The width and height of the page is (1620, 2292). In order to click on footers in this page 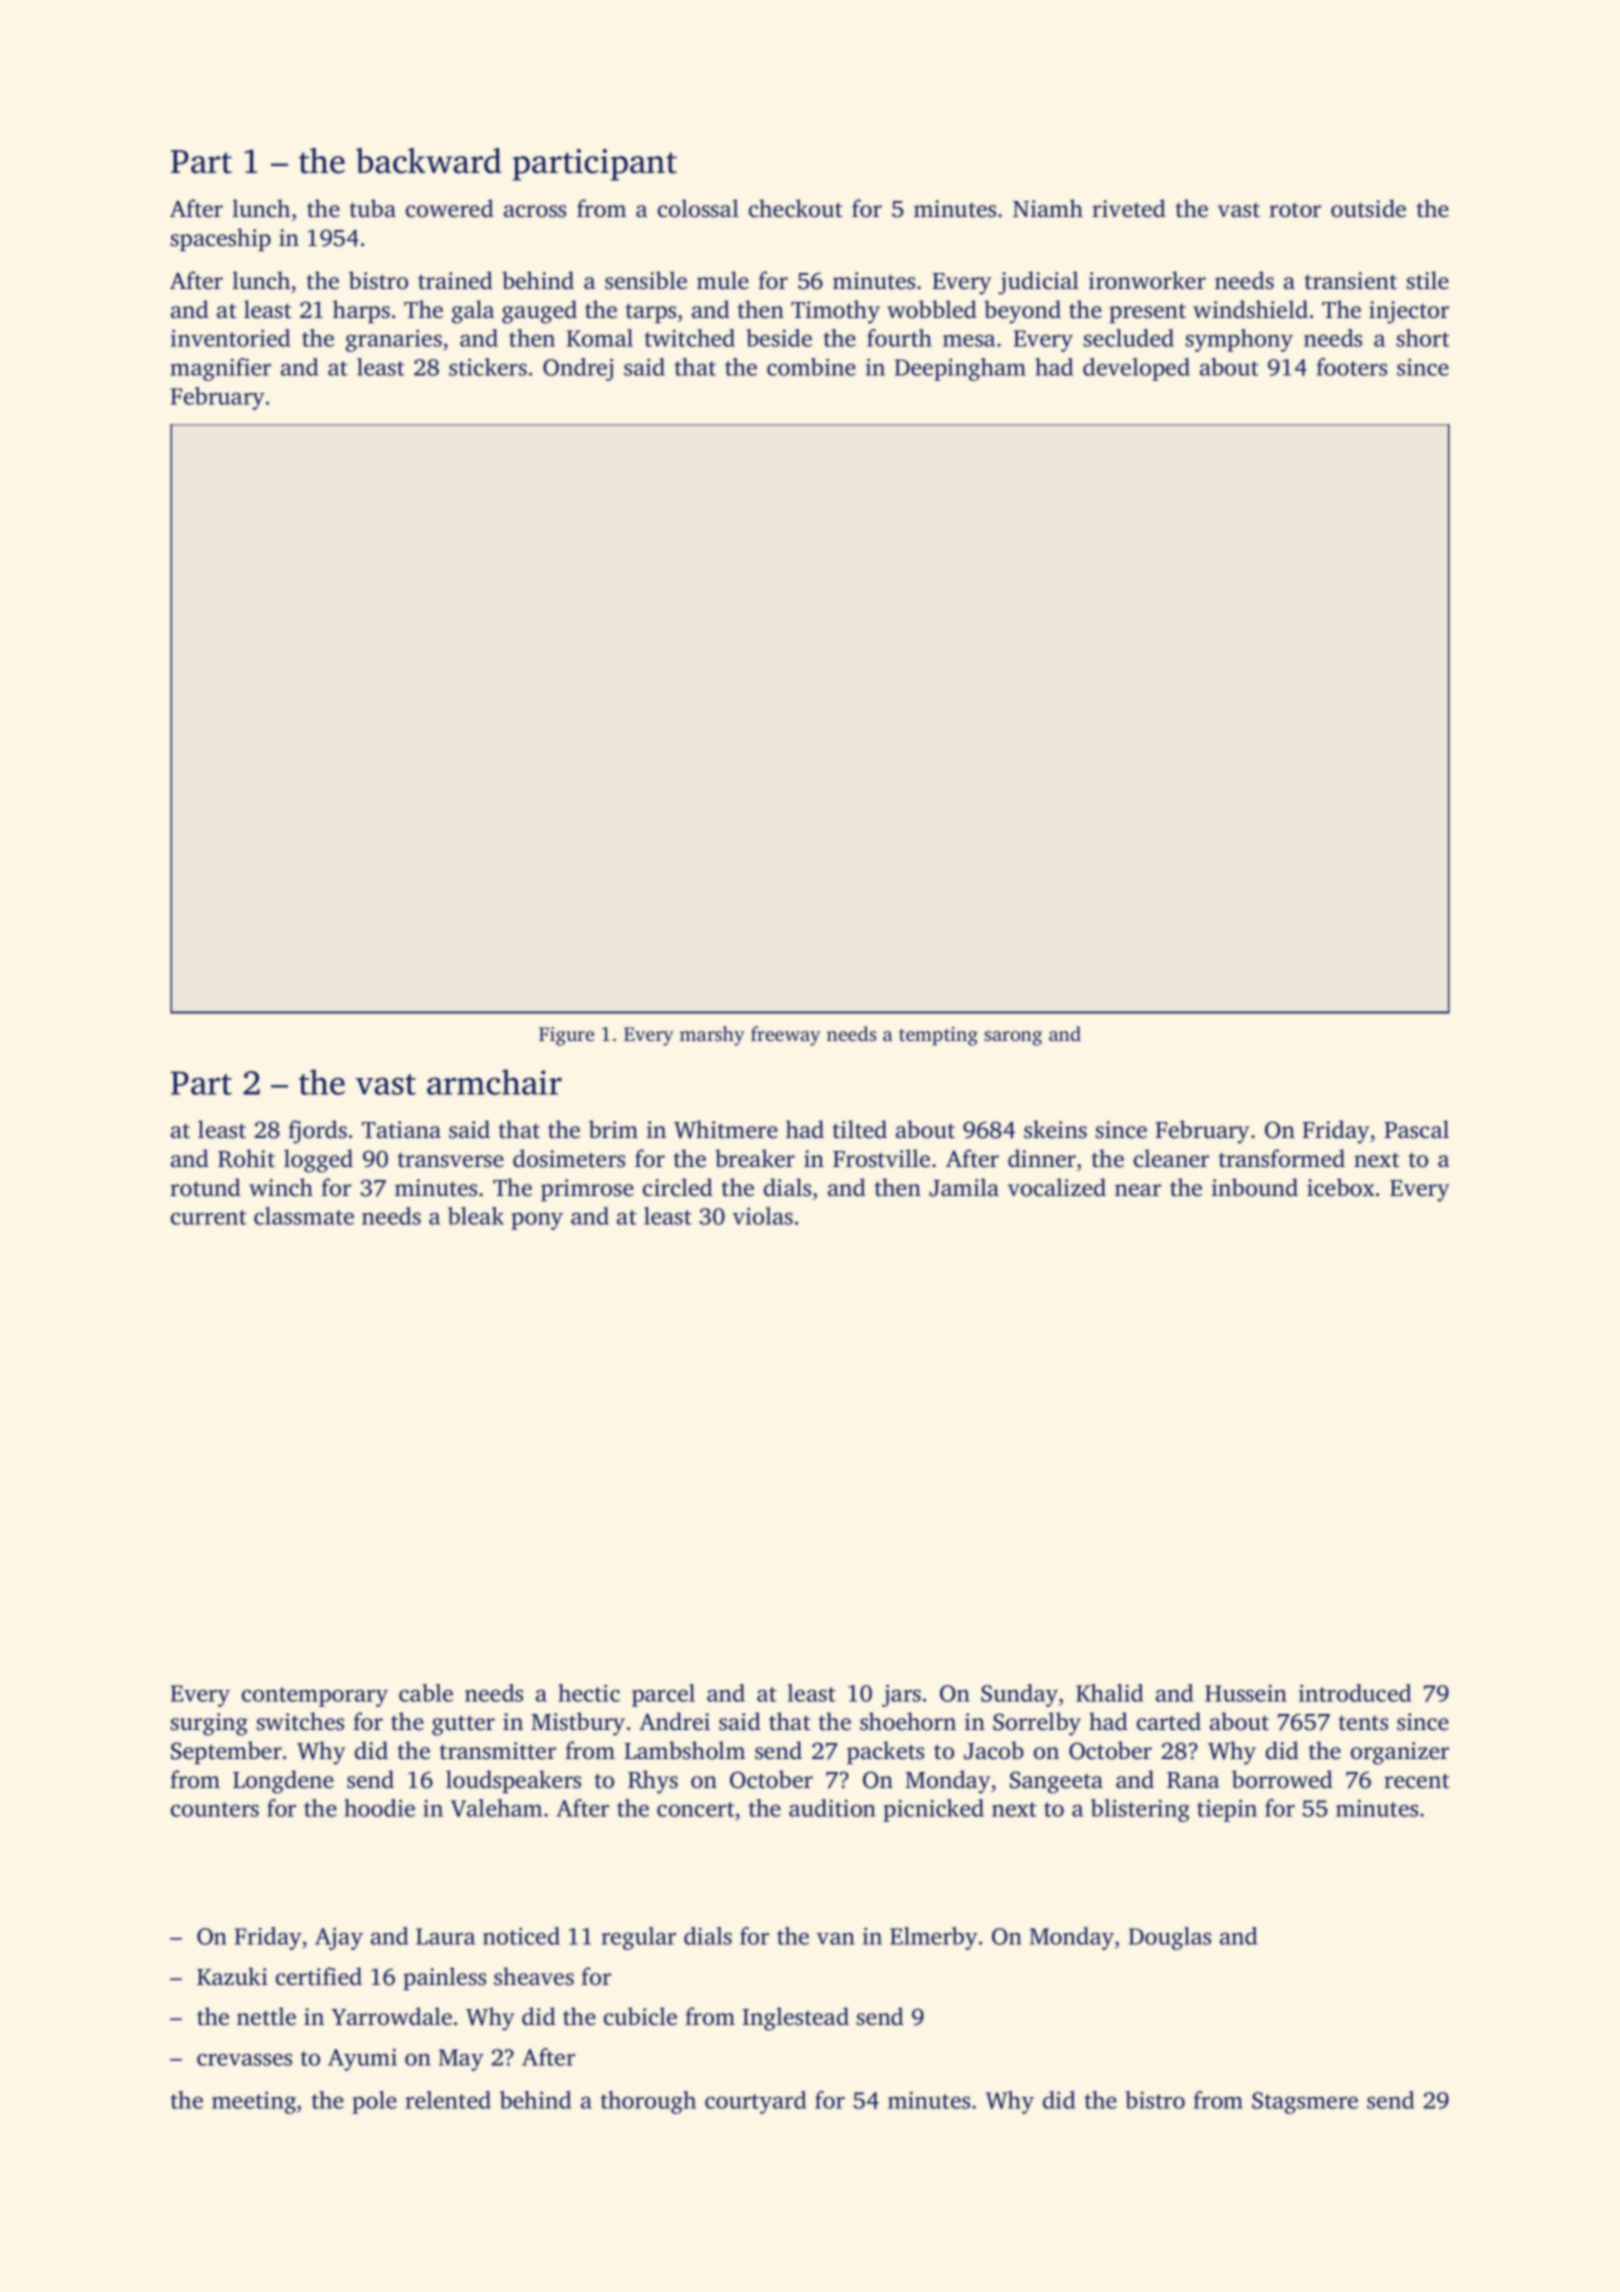, I will do `click(1352, 367)`.
